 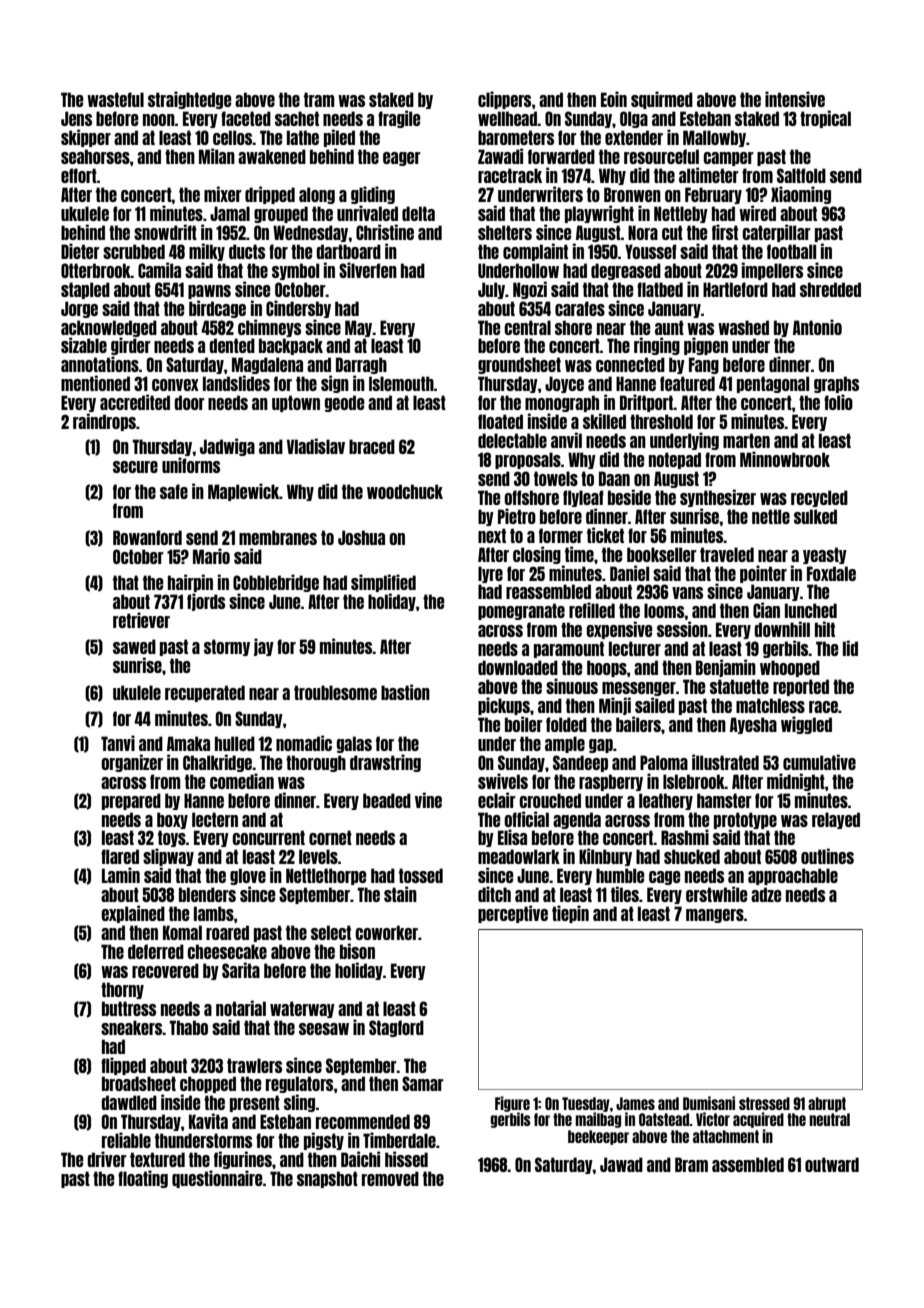 I want to click on intensive, so click(x=795, y=99).
